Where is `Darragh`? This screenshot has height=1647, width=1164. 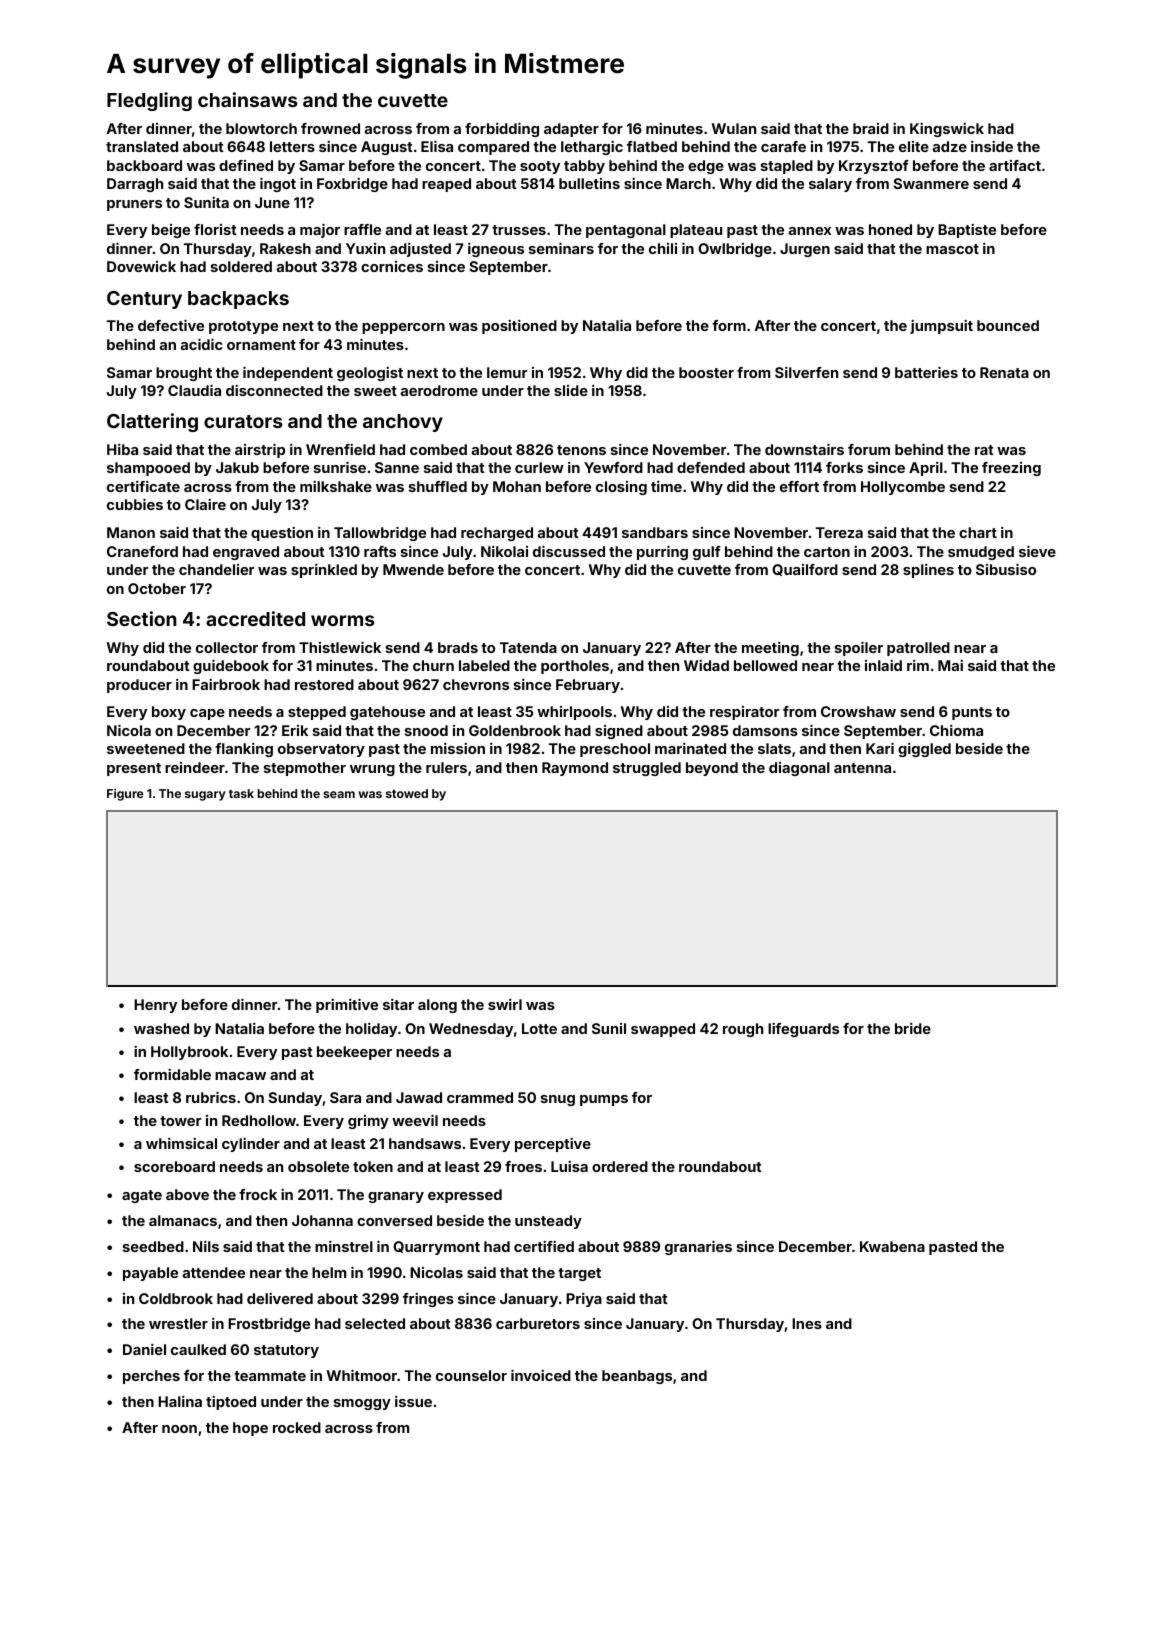 Darragh is located at coordinates (135, 185).
